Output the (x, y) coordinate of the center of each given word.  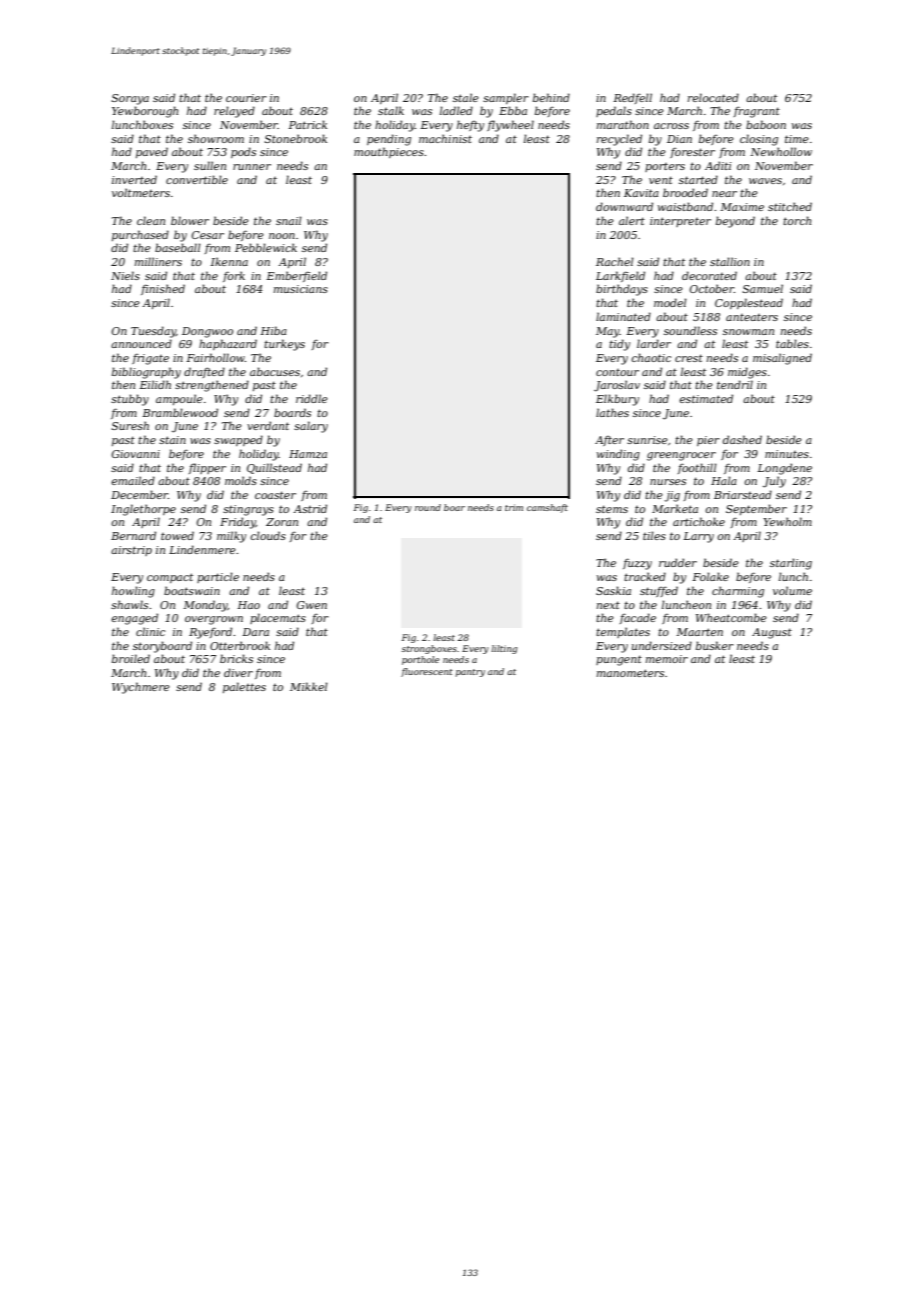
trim (514, 507)
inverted (134, 179)
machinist (445, 138)
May (608, 332)
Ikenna (229, 261)
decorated (709, 275)
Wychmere (141, 688)
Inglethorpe (143, 510)
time (797, 139)
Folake (710, 576)
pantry (470, 673)
